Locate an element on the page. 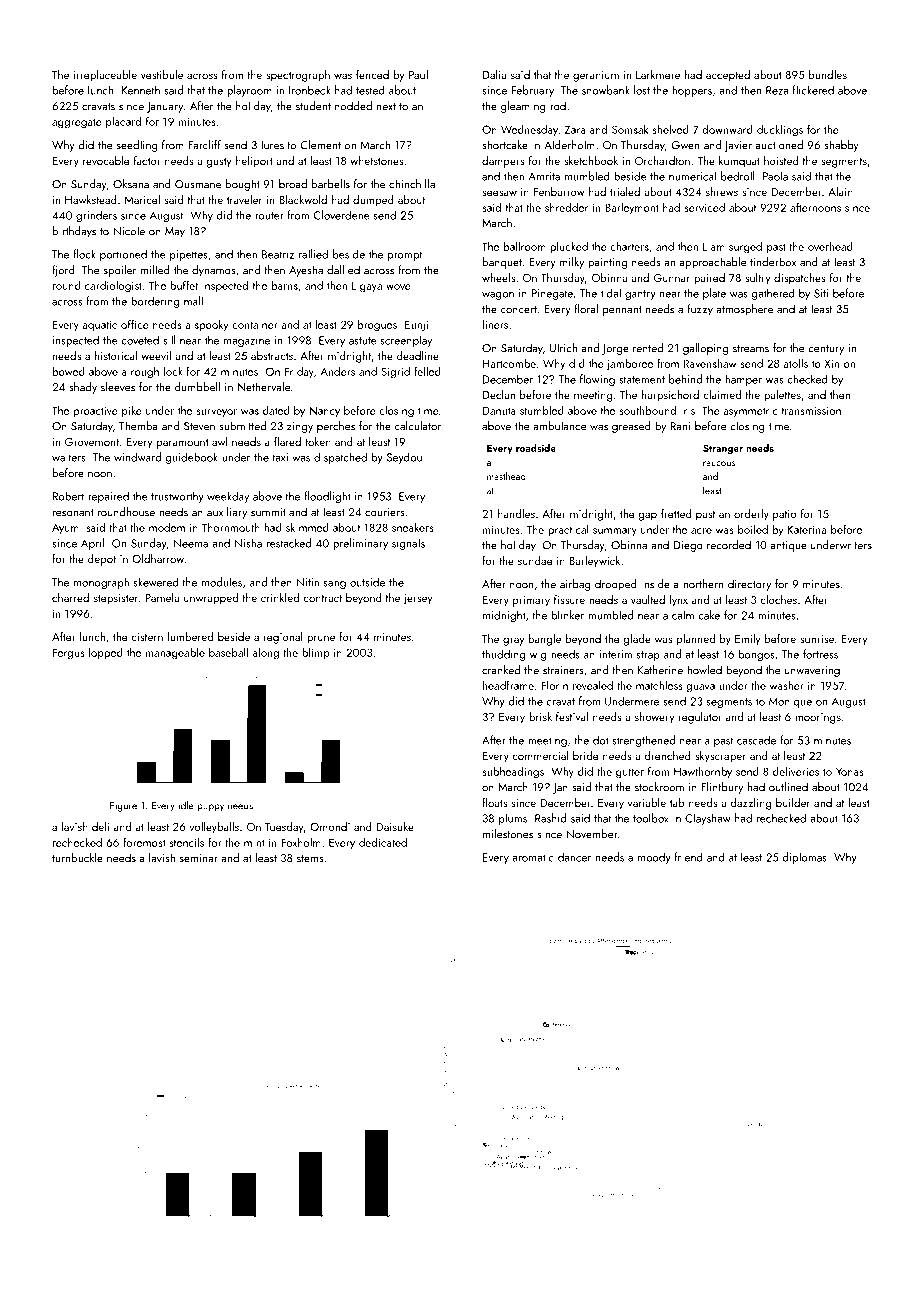  mint is located at coordinates (254, 843).
